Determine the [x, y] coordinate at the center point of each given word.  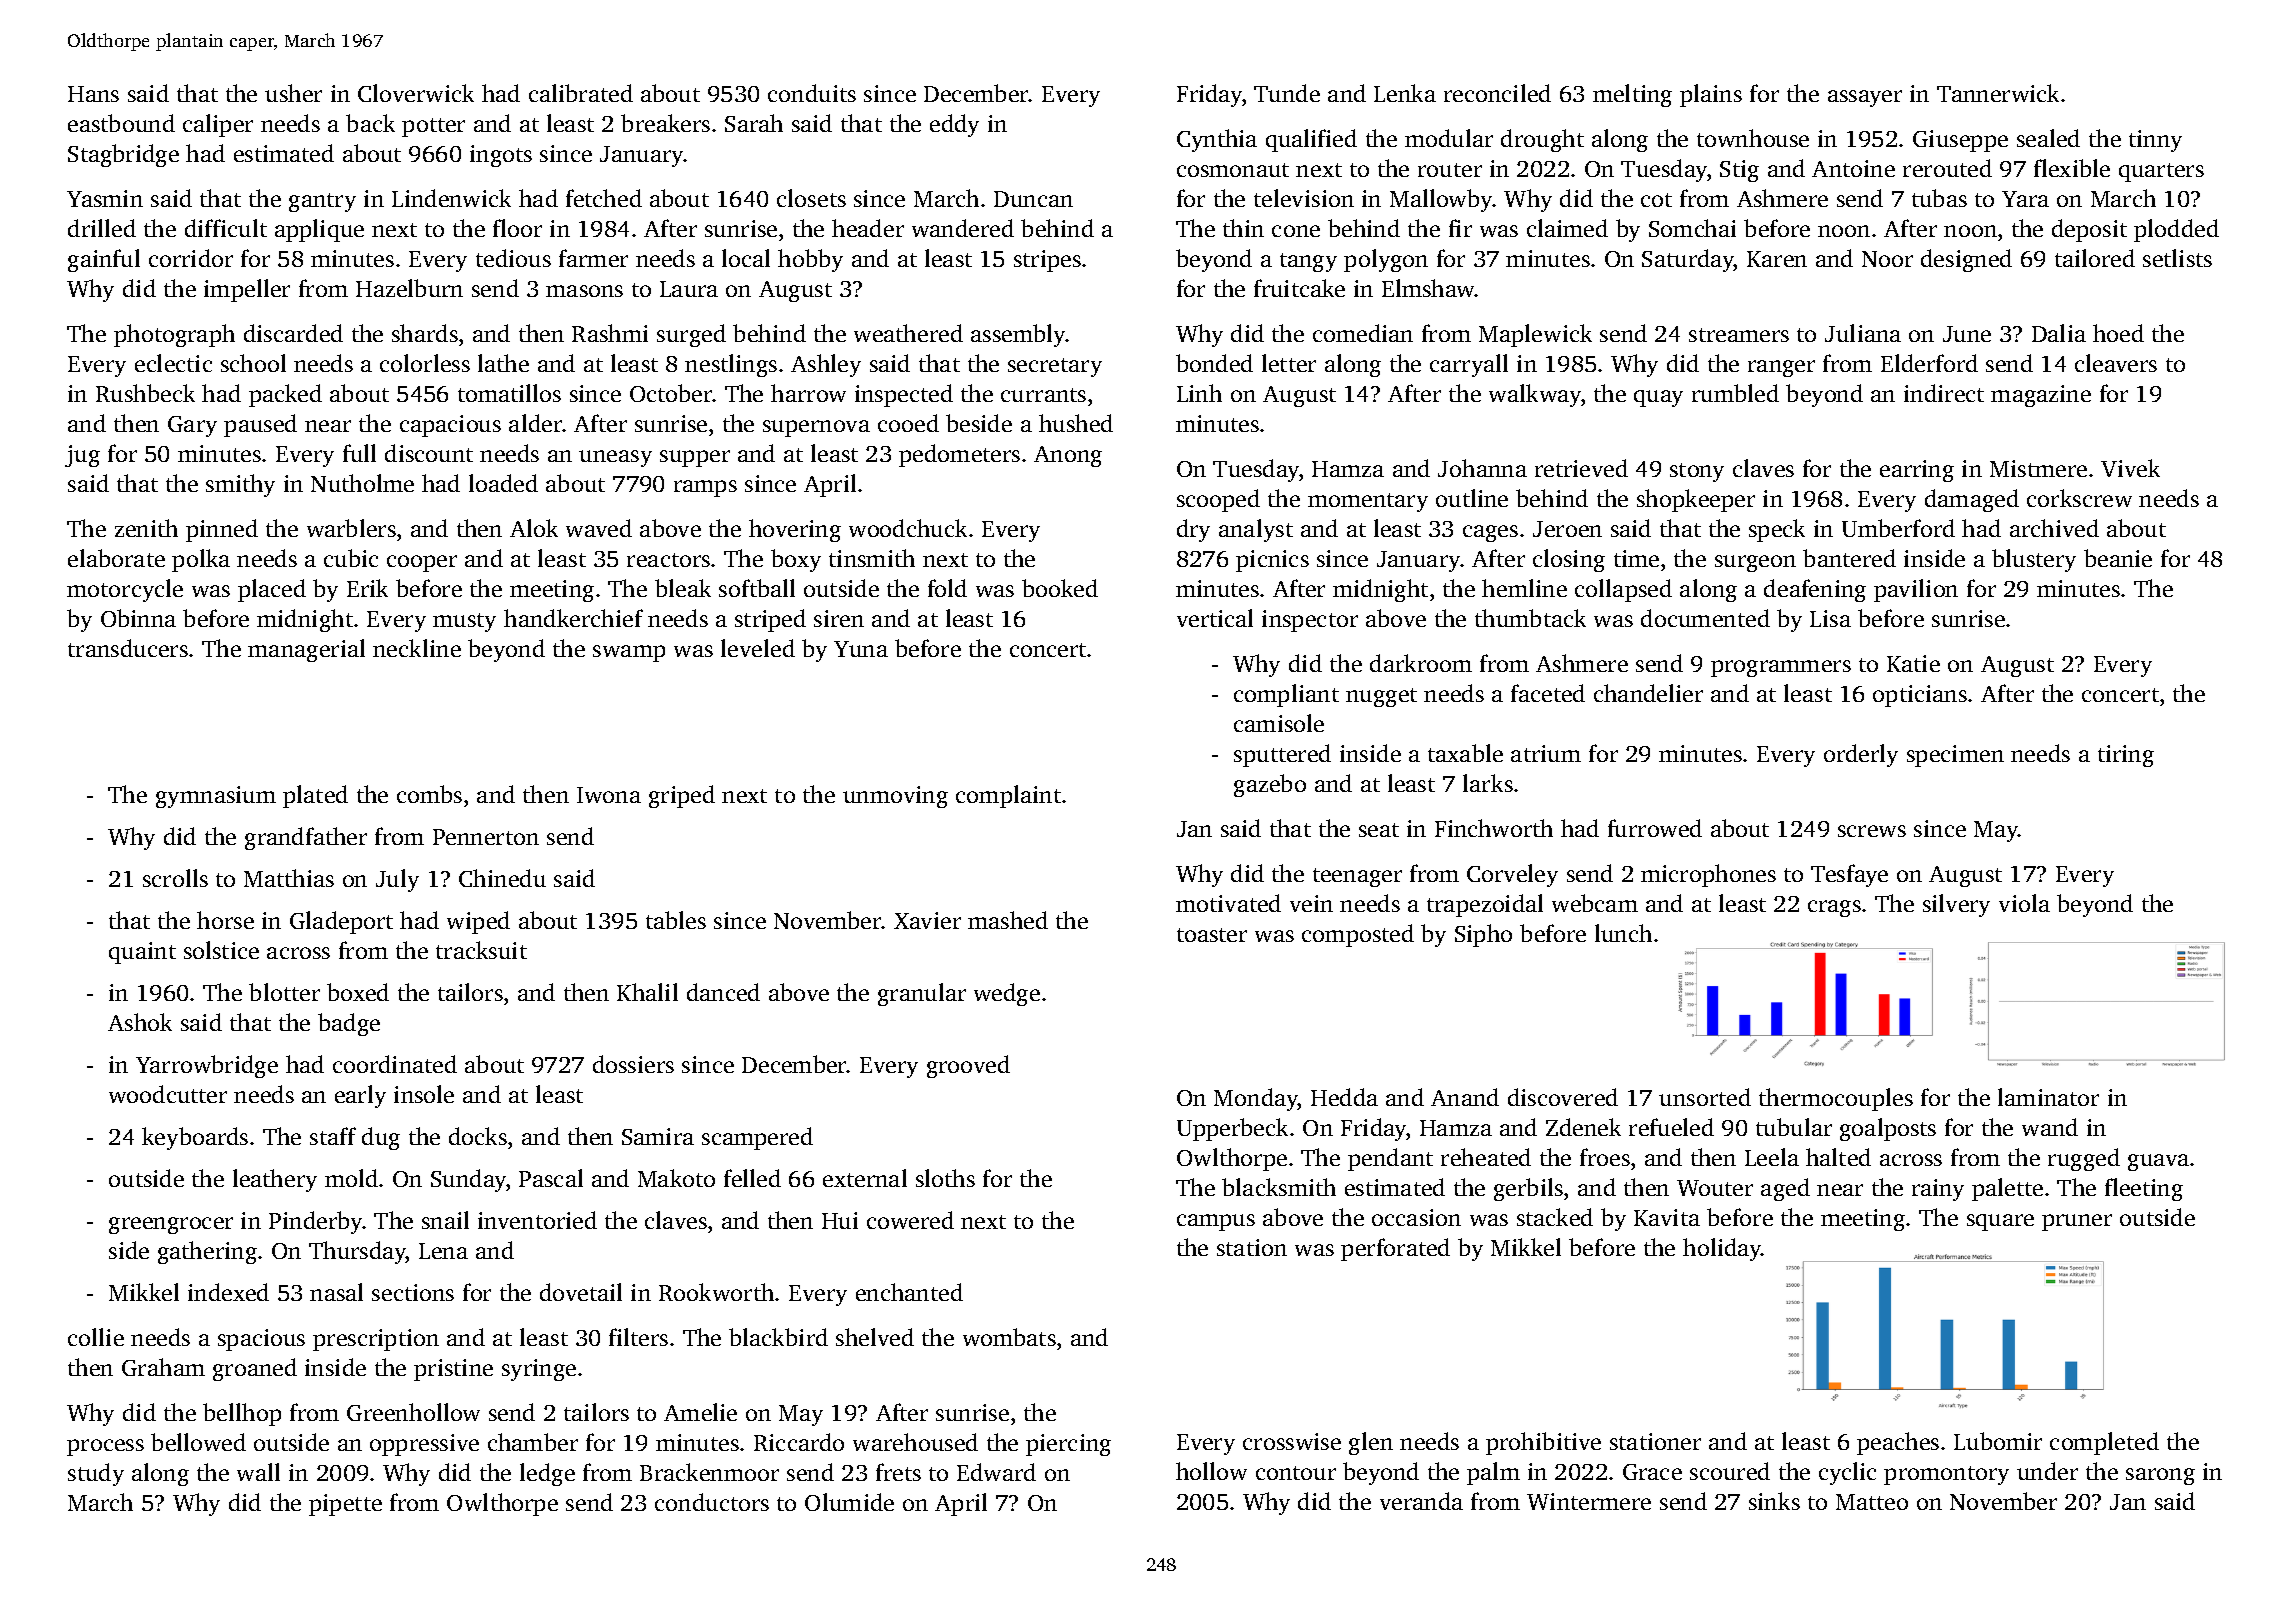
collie [96, 1337]
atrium [1546, 753]
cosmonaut [1233, 170]
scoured [1730, 1471]
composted [1358, 935]
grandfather [306, 838]
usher [293, 93]
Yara [2025, 199]
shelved [875, 1337]
